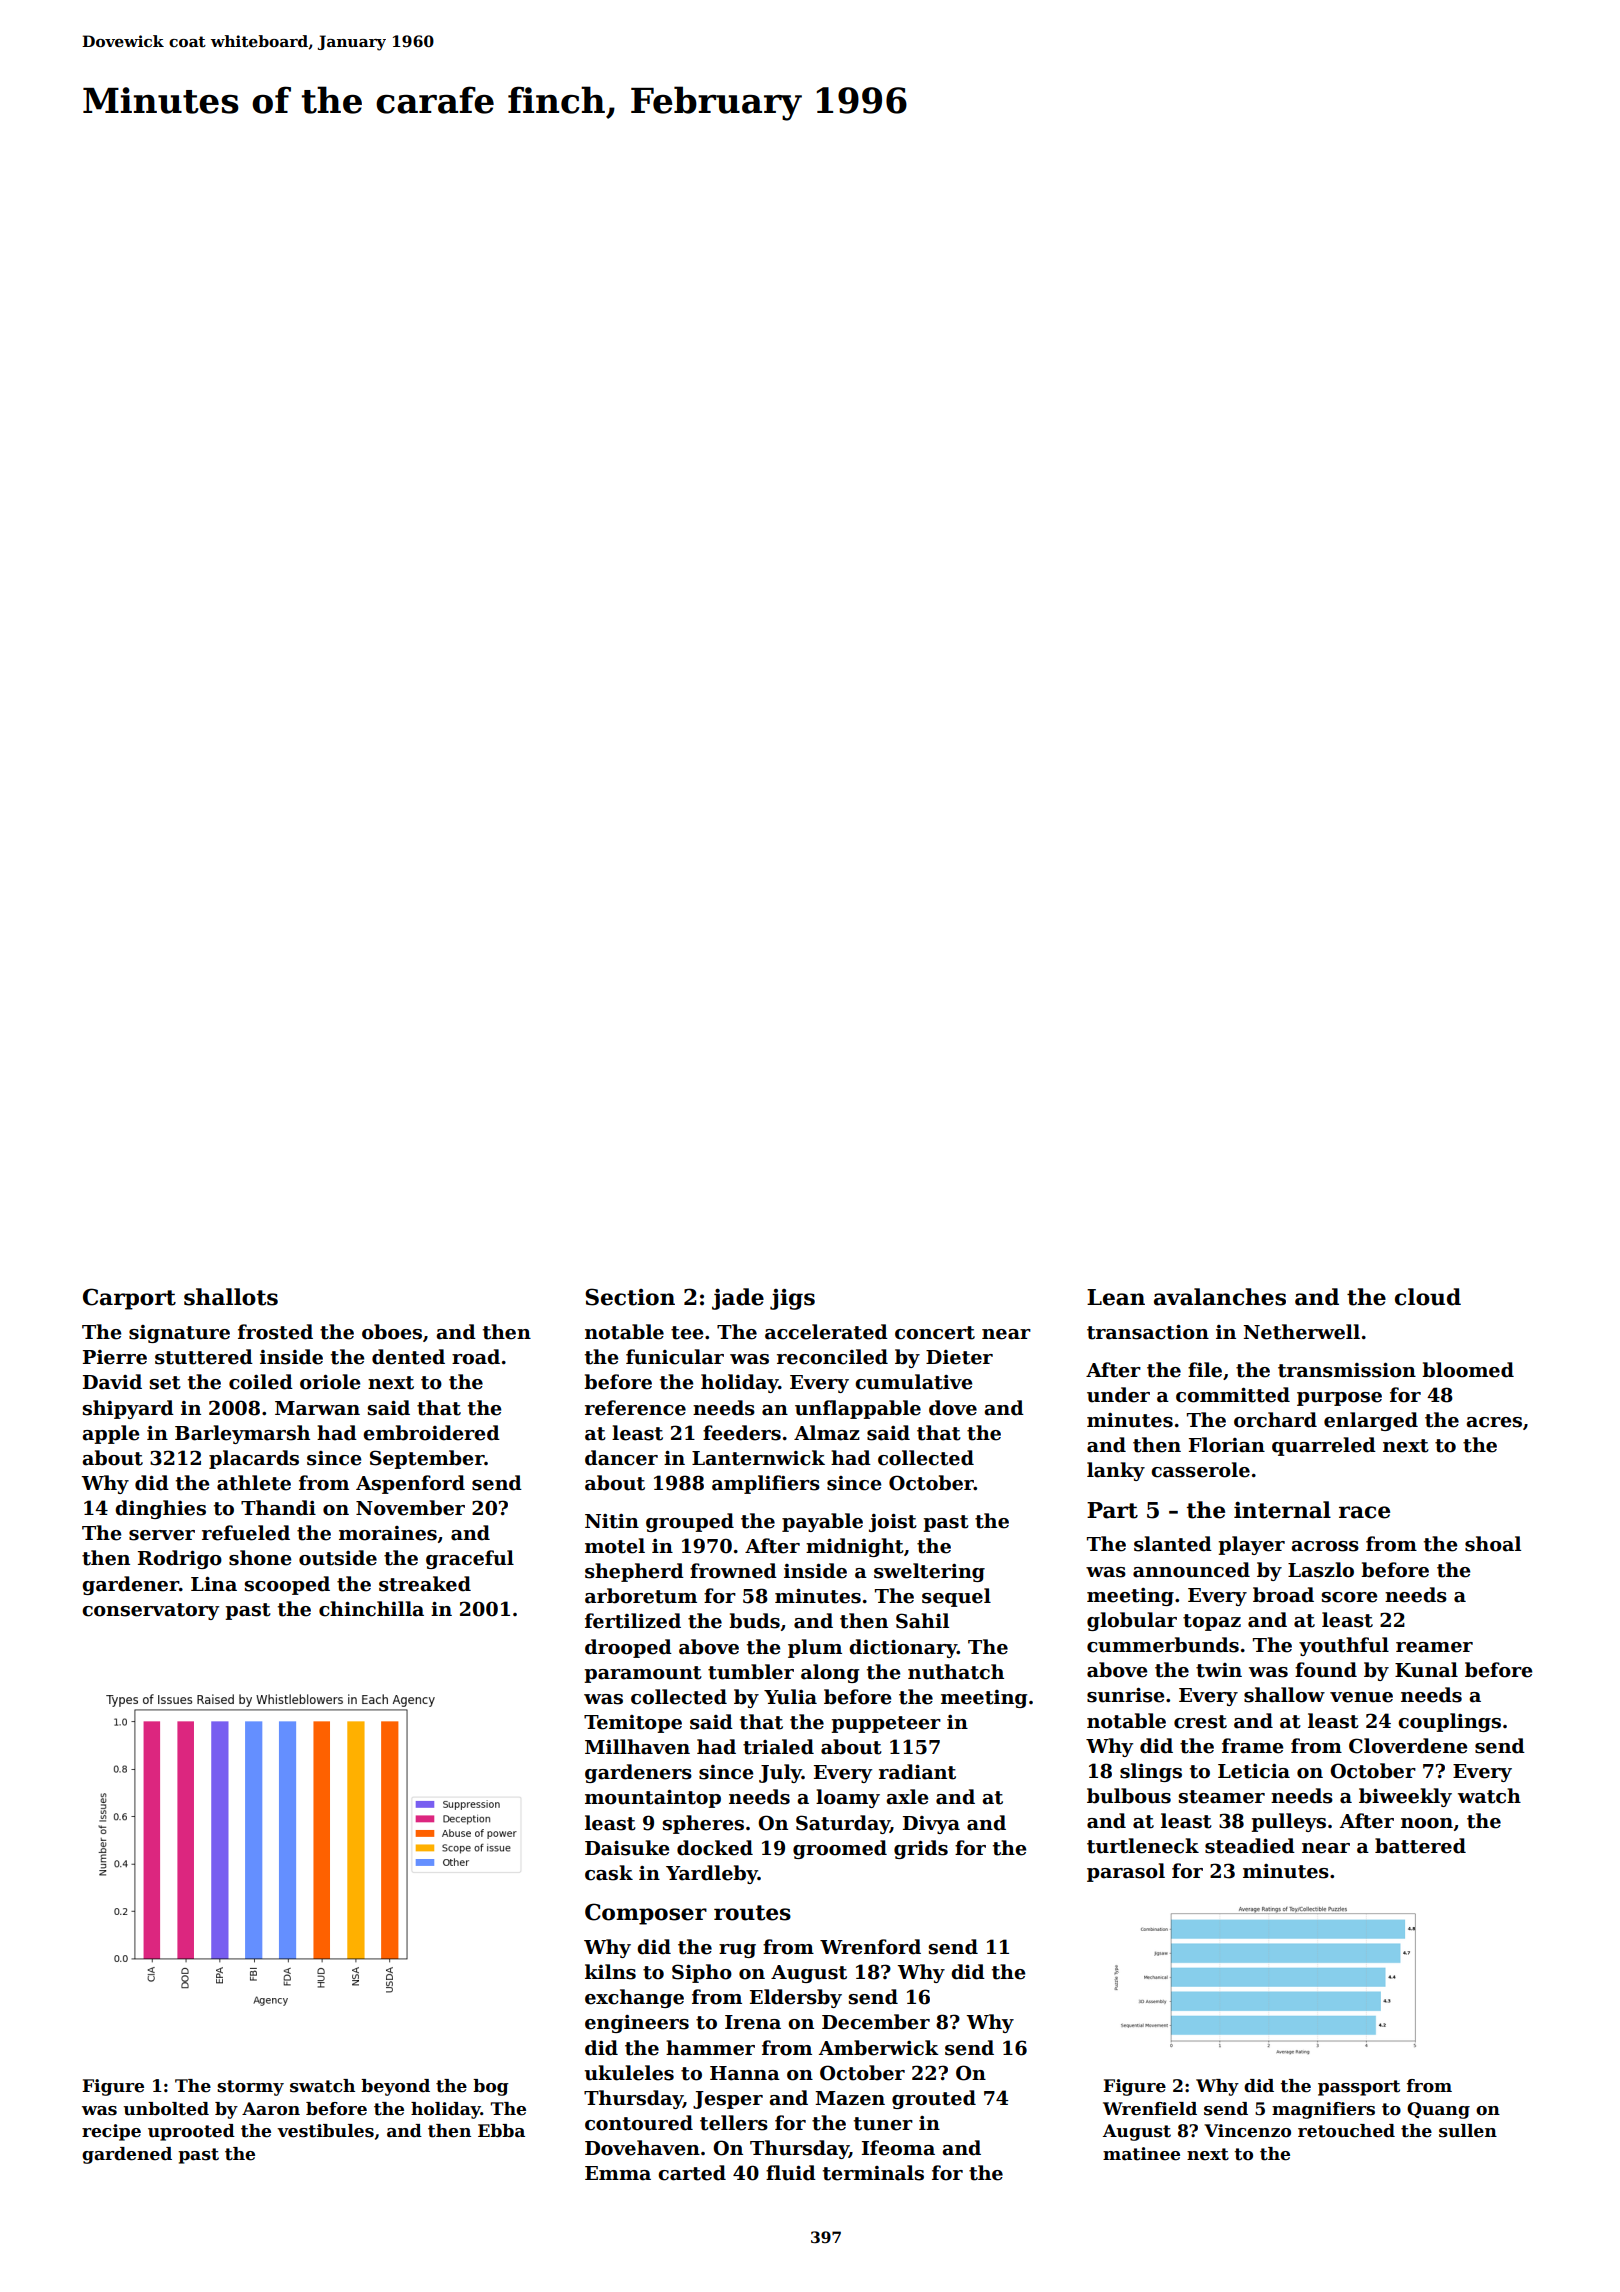 The height and width of the page is (2292, 1620). Describe the element at coordinates (873, 2173) in the page. I see `terminals` at that location.
